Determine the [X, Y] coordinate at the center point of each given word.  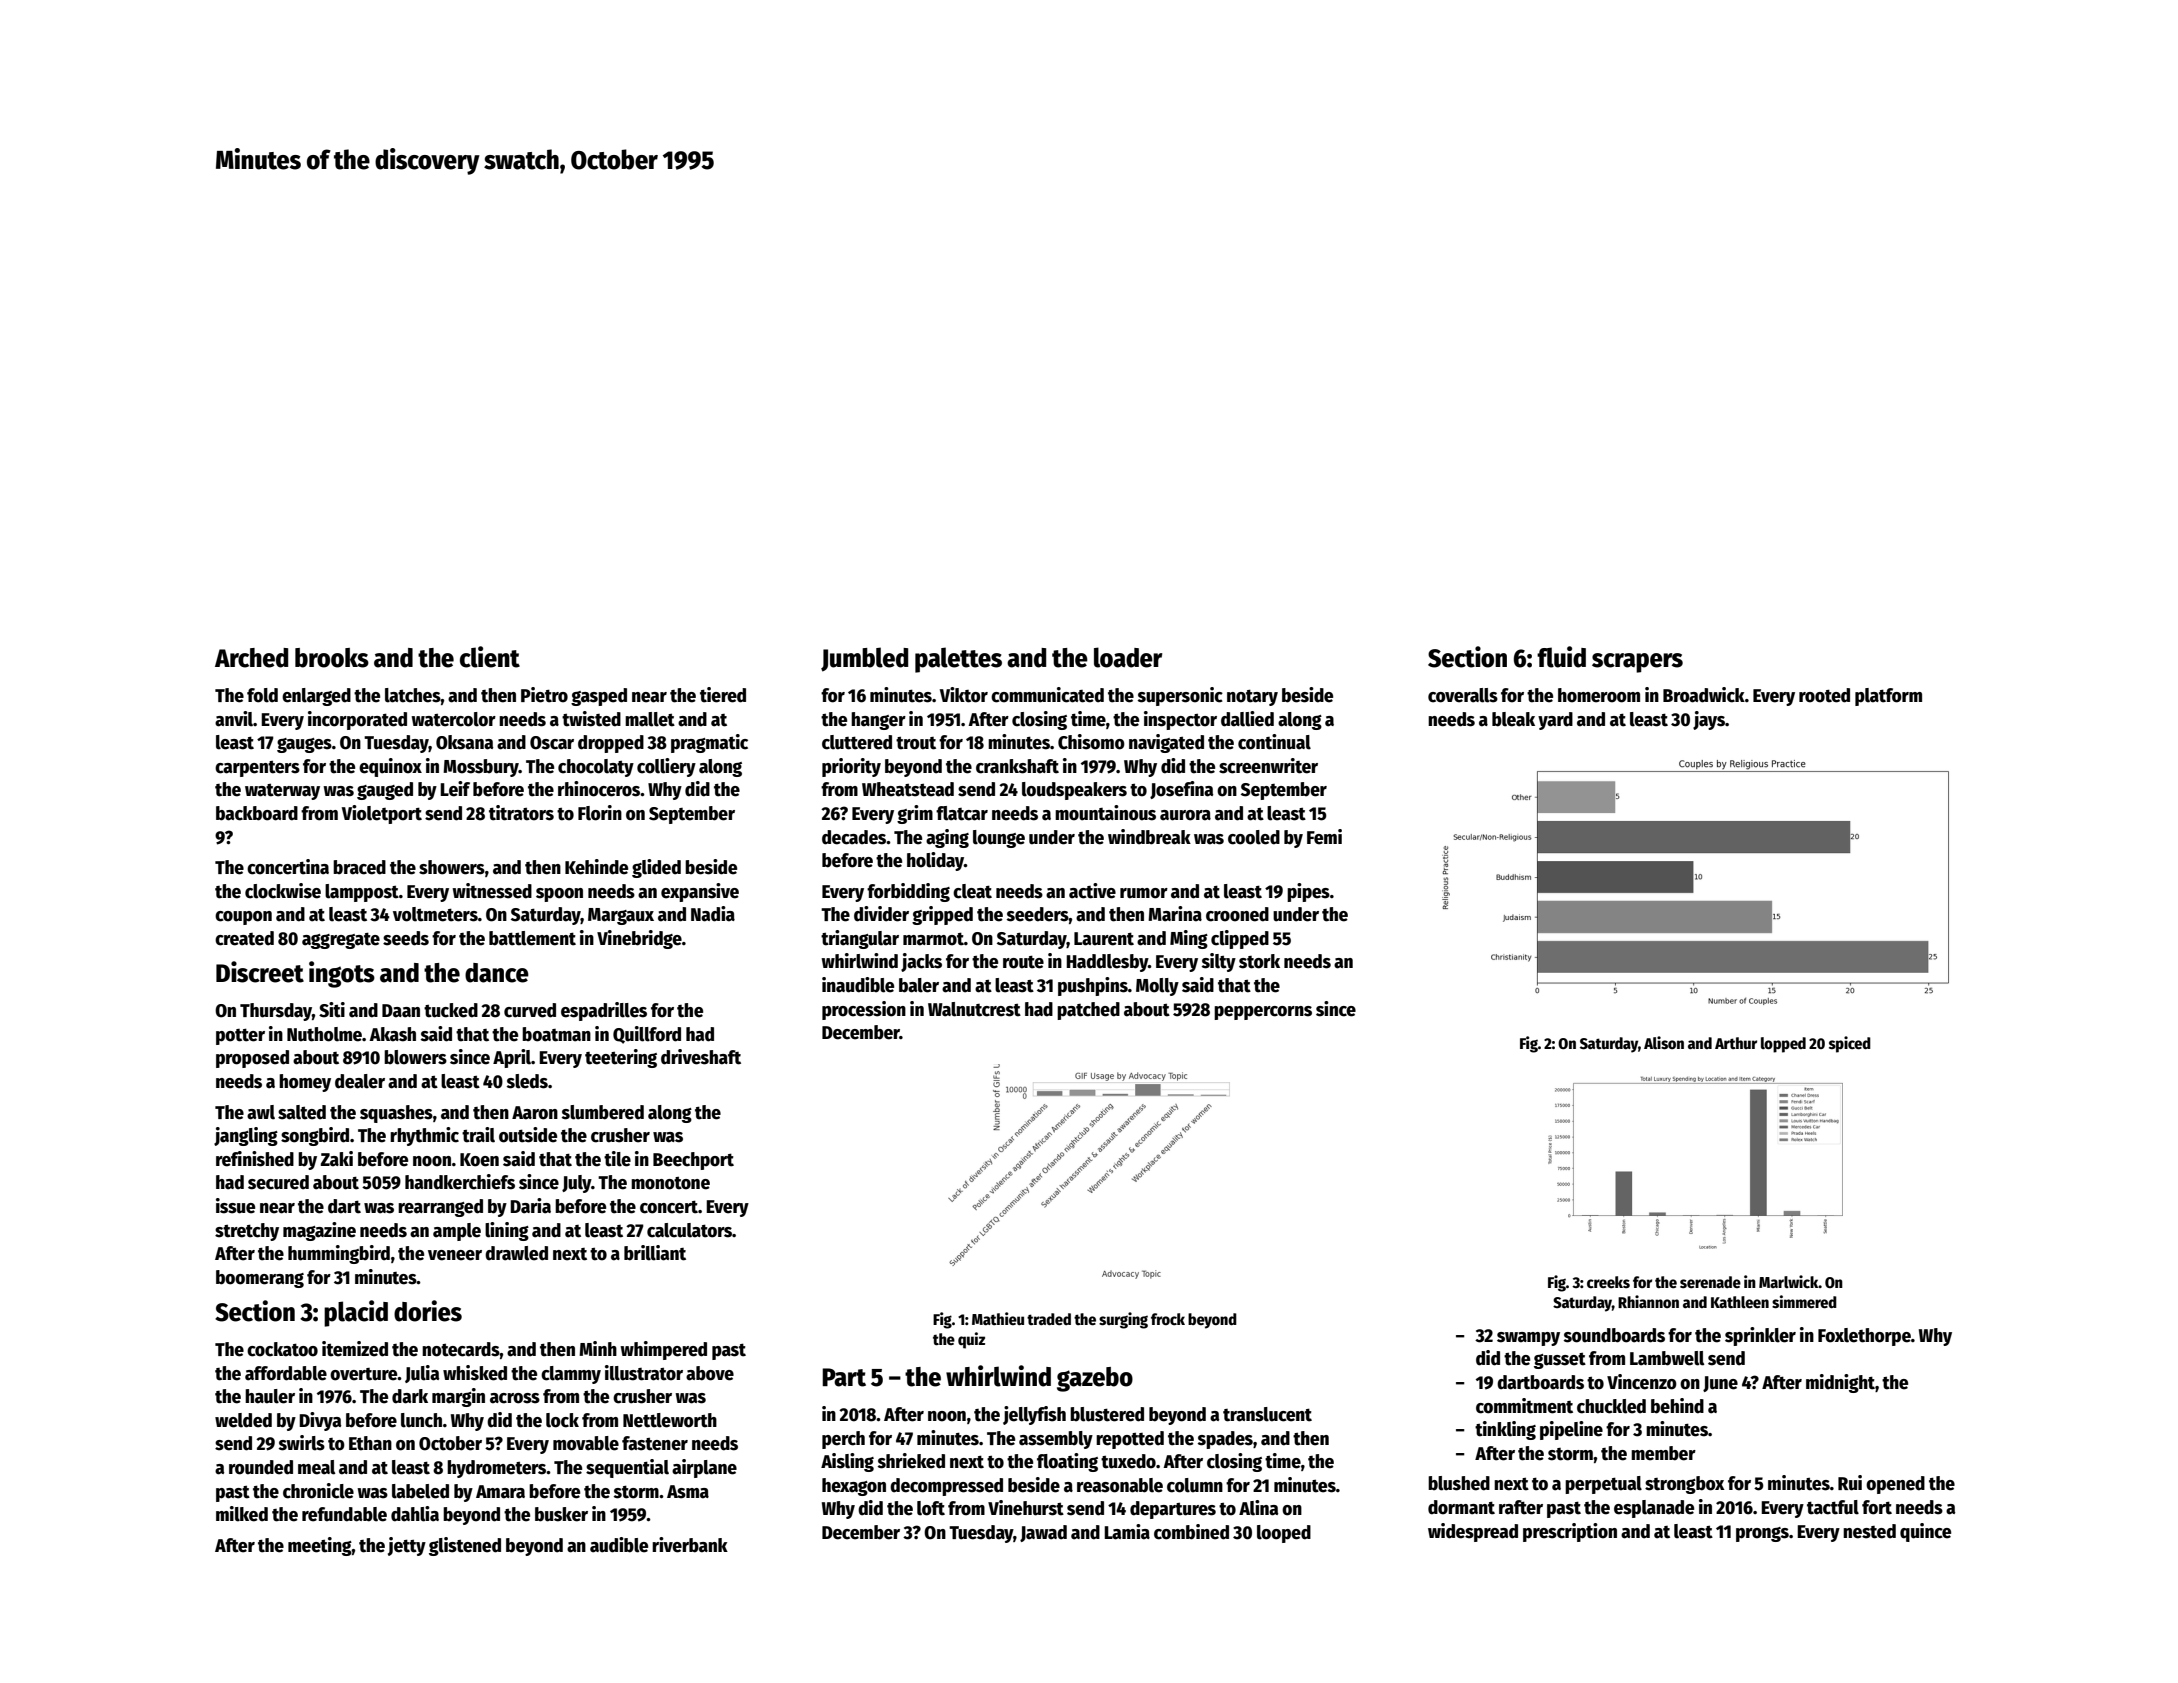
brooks [332, 658]
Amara [500, 1492]
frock [1168, 1319]
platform [1888, 697]
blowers [415, 1057]
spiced [1850, 1044]
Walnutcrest [974, 1009]
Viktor [964, 695]
